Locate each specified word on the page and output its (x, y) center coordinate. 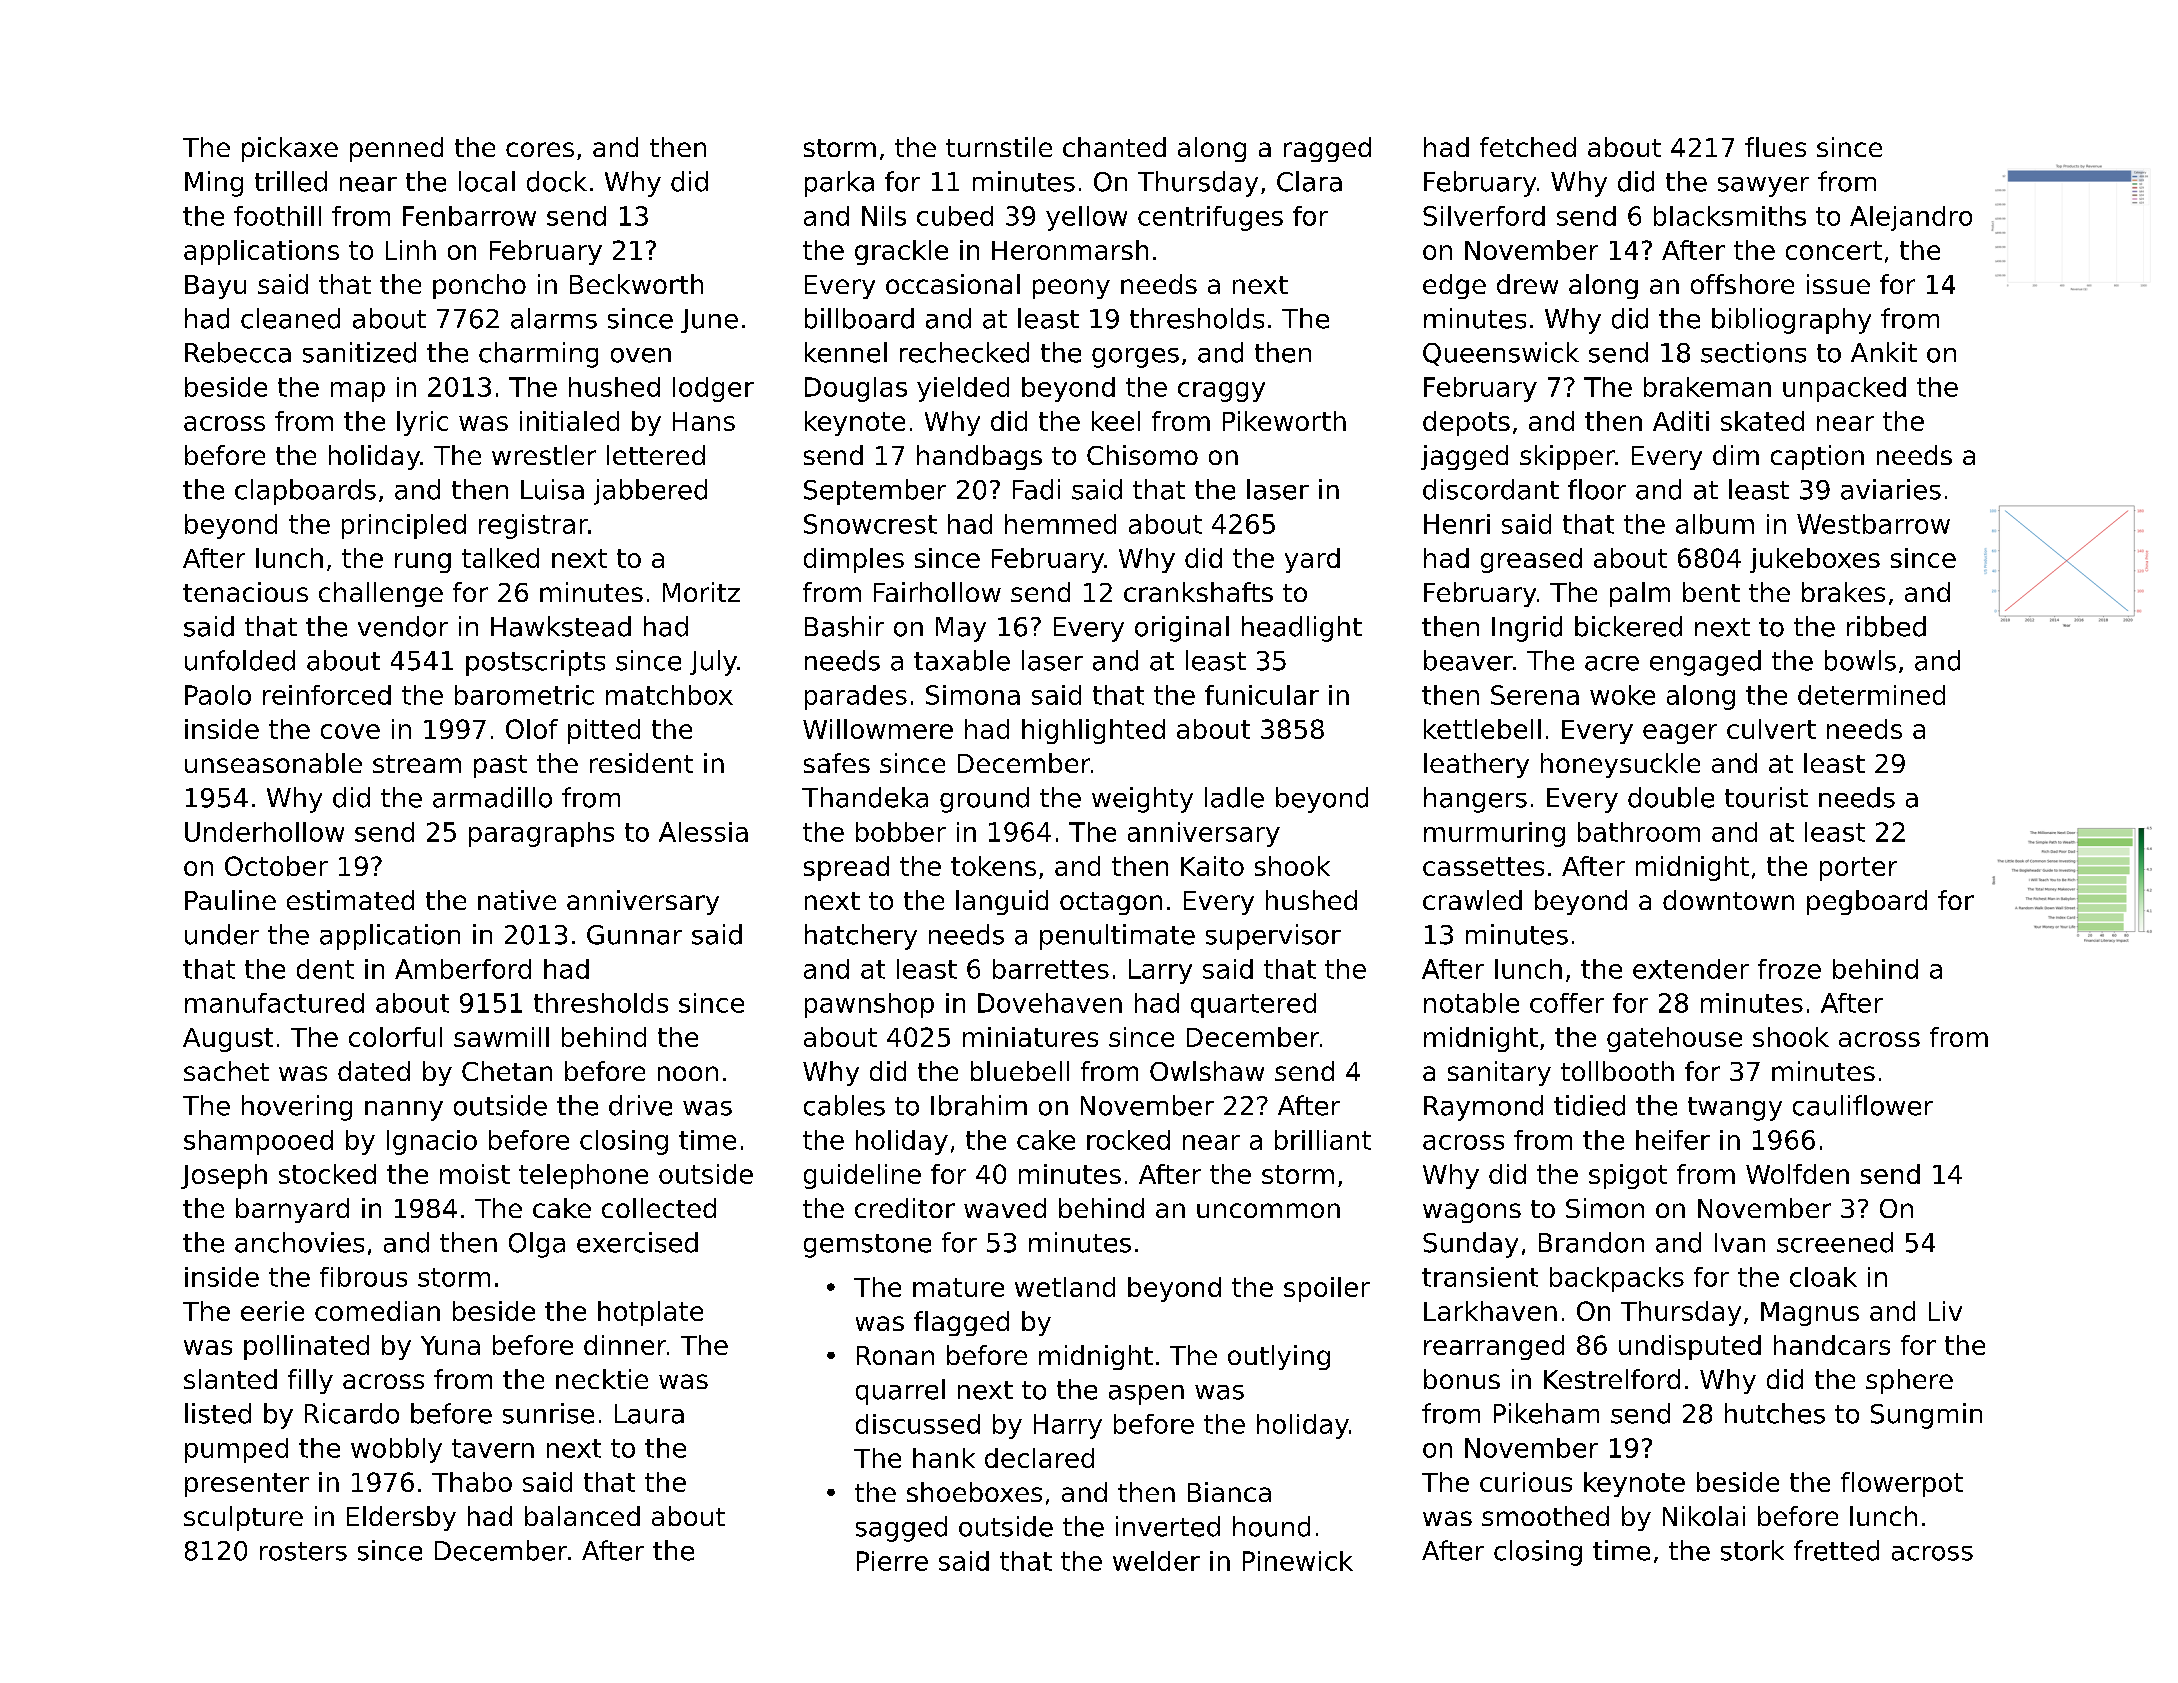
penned (396, 149)
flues (1775, 147)
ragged (1327, 149)
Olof (532, 729)
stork (1752, 1550)
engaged (1705, 663)
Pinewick (1298, 1561)
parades (856, 697)
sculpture (243, 1518)
